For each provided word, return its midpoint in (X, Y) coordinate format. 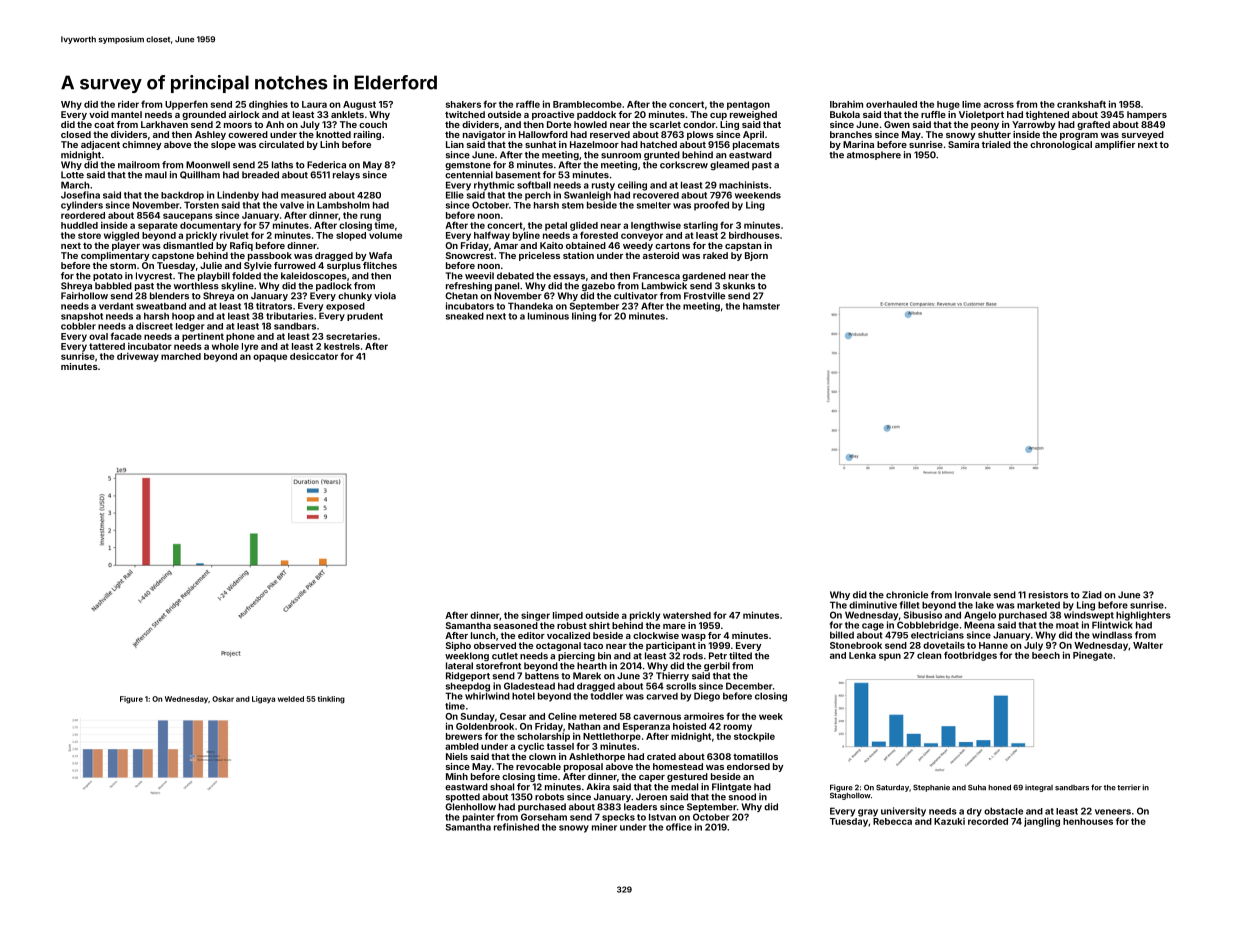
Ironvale (973, 595)
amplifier (1115, 145)
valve (292, 205)
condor (699, 124)
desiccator (314, 356)
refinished (516, 827)
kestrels (342, 346)
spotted (463, 797)
